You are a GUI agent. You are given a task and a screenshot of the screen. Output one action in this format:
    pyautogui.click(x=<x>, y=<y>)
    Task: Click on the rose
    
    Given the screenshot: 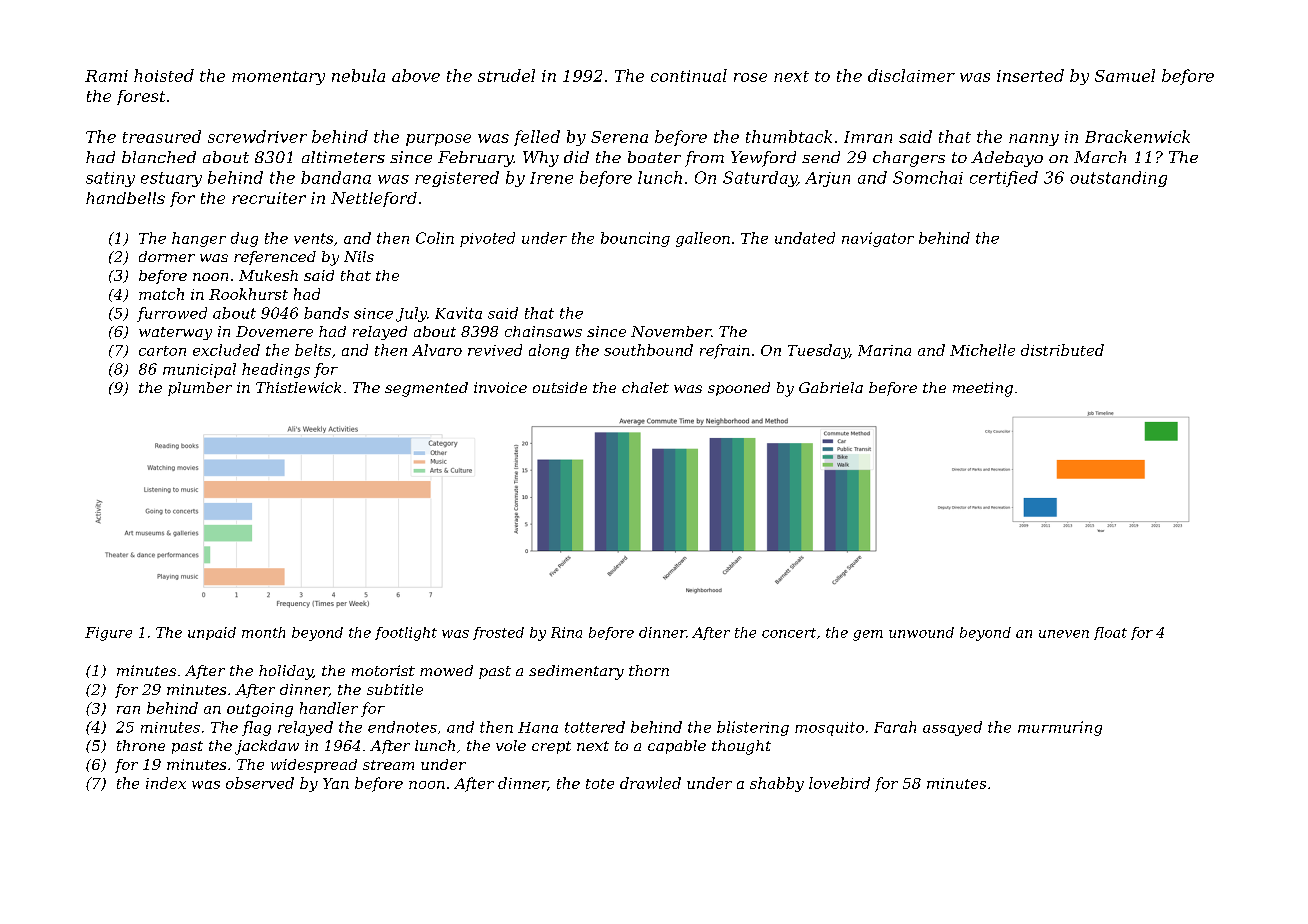 What is the action you would take?
    pyautogui.click(x=750, y=77)
